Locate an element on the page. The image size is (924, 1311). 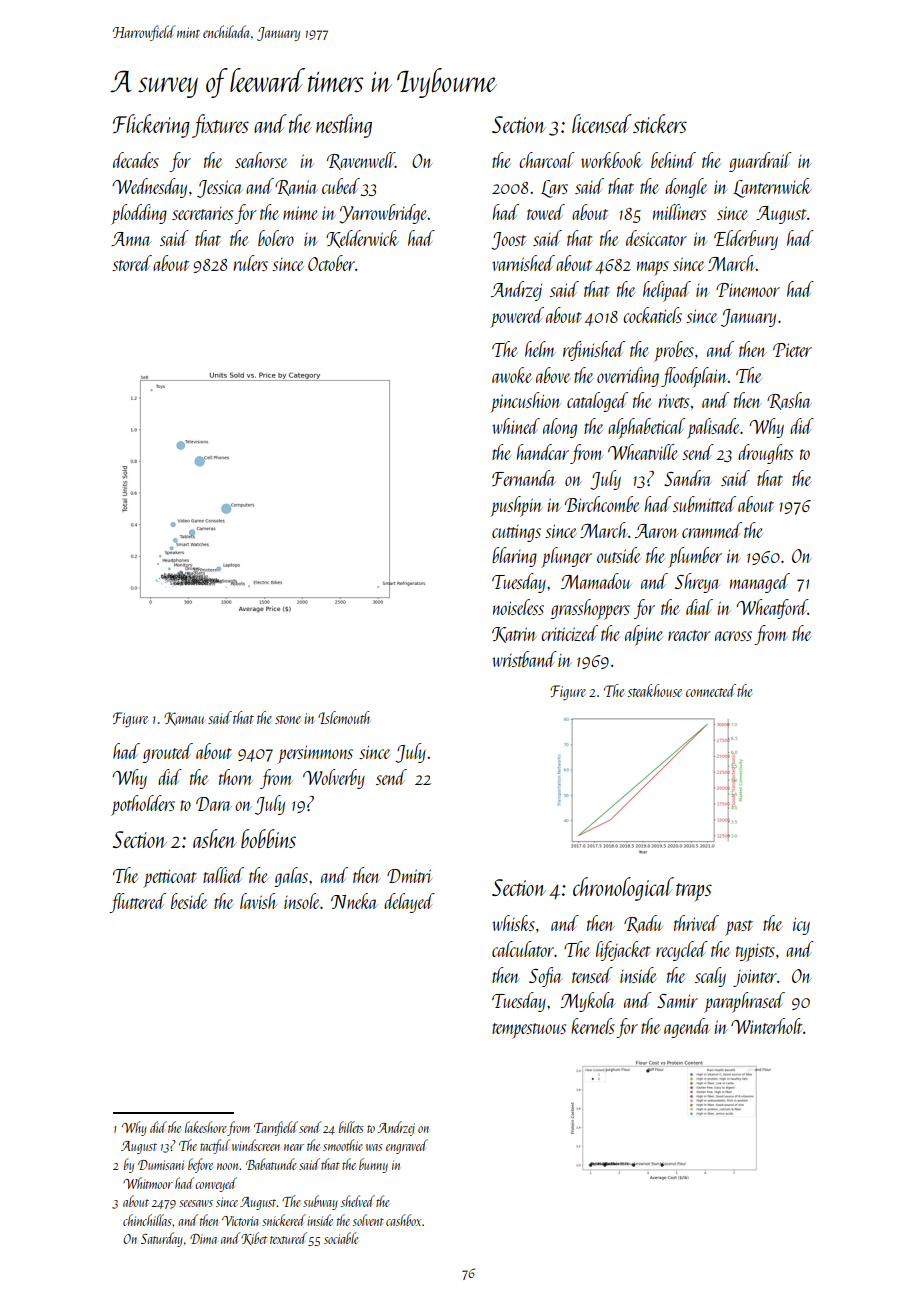
Kamau is located at coordinates (184, 719).
